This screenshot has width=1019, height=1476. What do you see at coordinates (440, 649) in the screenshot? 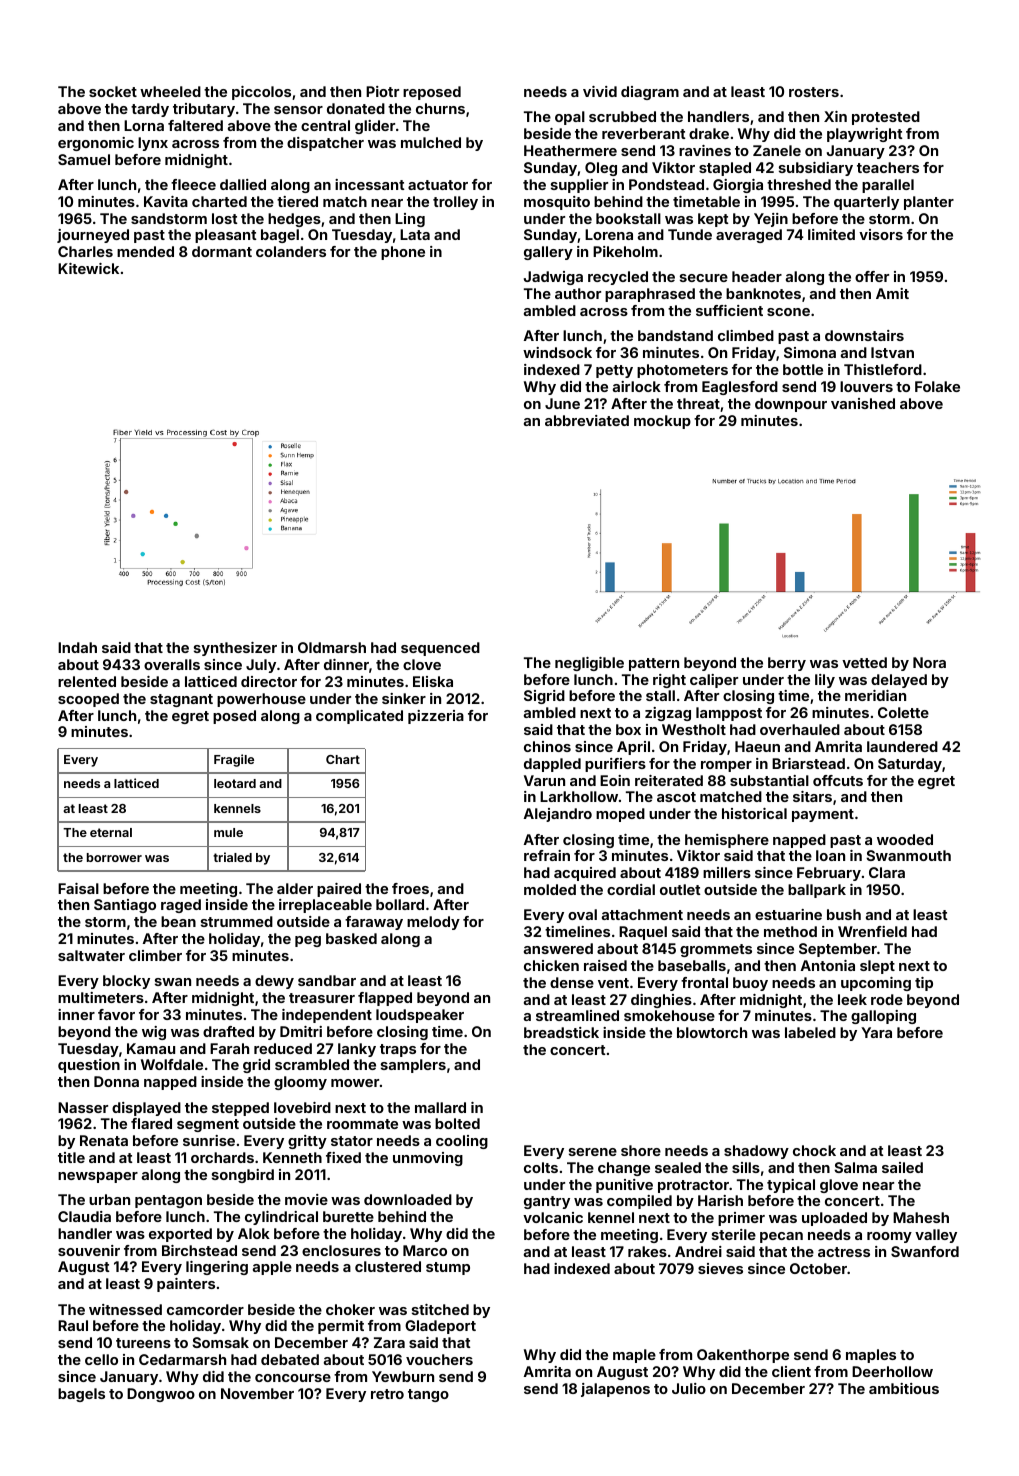
I see `sequenced` at bounding box center [440, 649].
